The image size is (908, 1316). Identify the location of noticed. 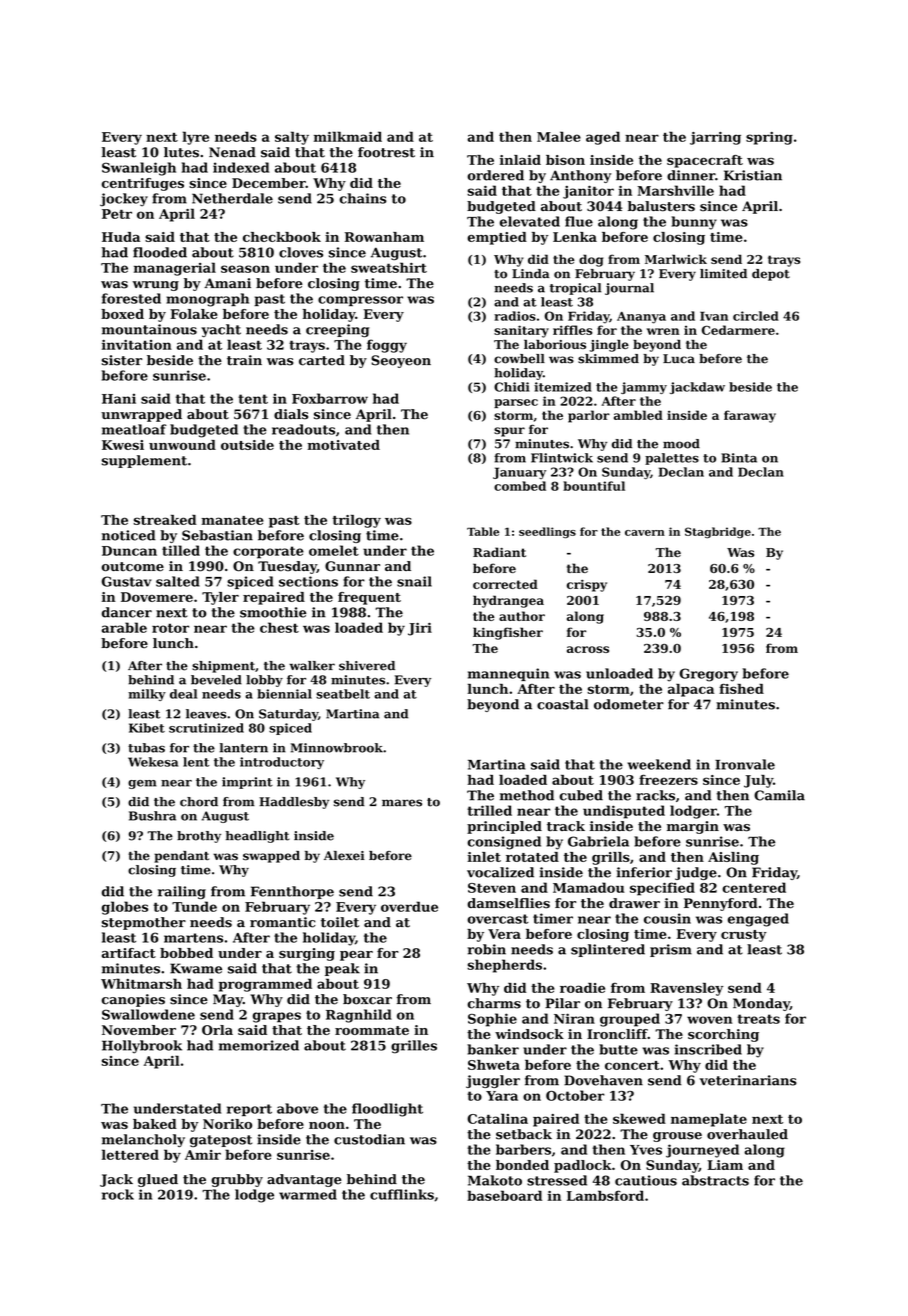
(129, 535).
